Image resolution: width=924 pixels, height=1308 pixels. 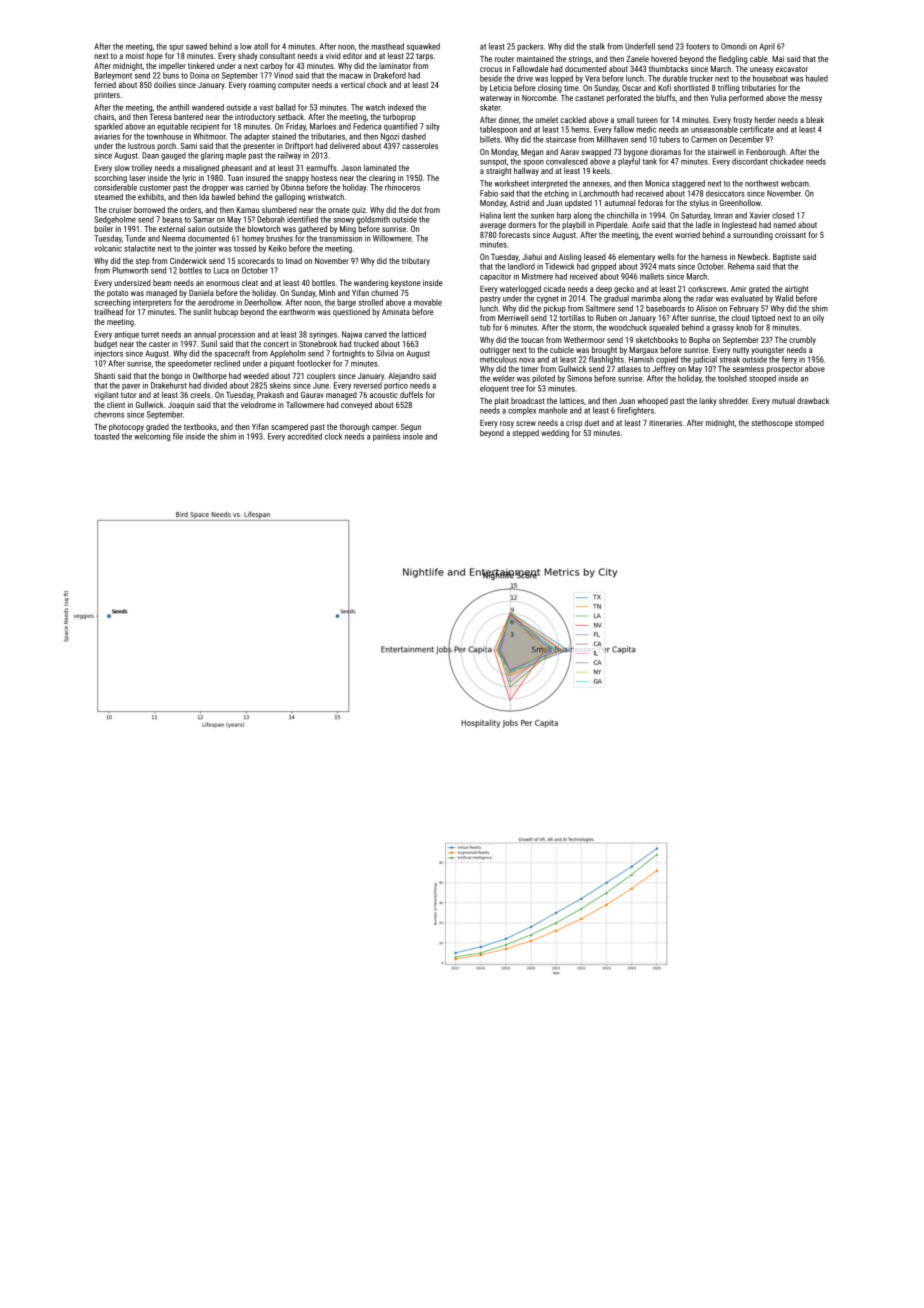 What do you see at coordinates (109, 354) in the screenshot?
I see `injectors` at bounding box center [109, 354].
